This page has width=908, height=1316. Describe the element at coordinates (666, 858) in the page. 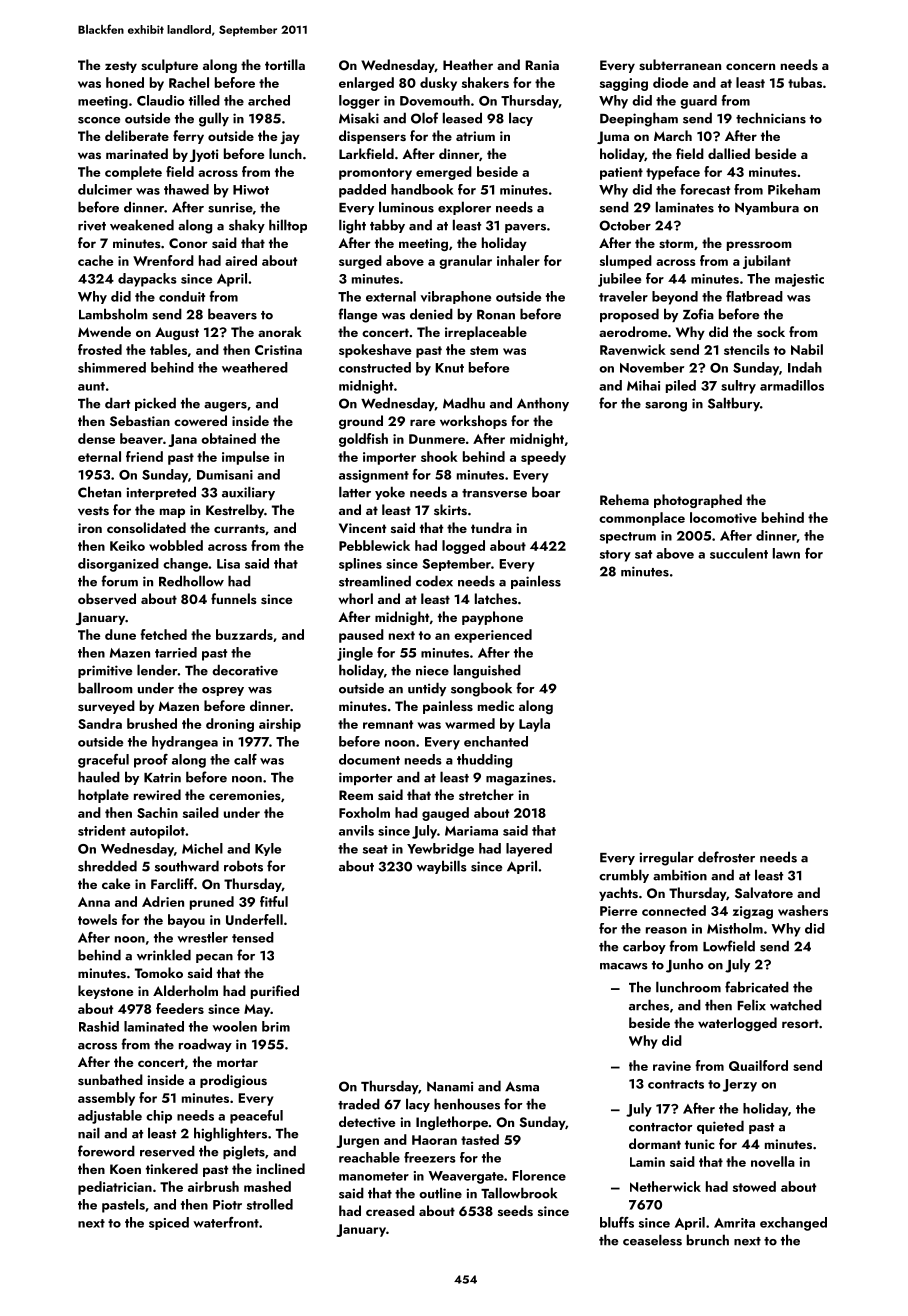

I see `irregular` at that location.
